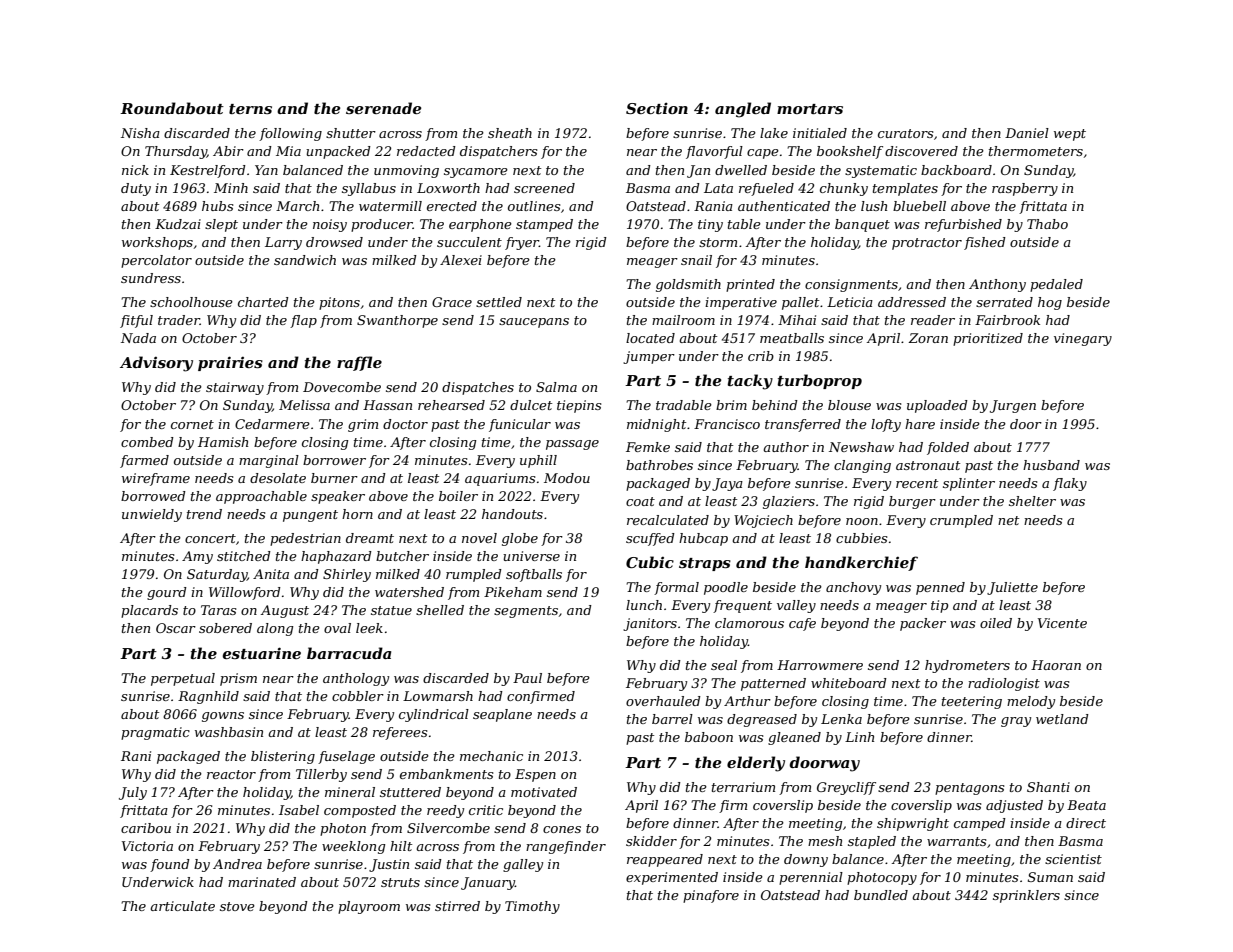 This document has width=1233, height=952. Describe the element at coordinates (250, 109) in the document. I see `terns` at that location.
